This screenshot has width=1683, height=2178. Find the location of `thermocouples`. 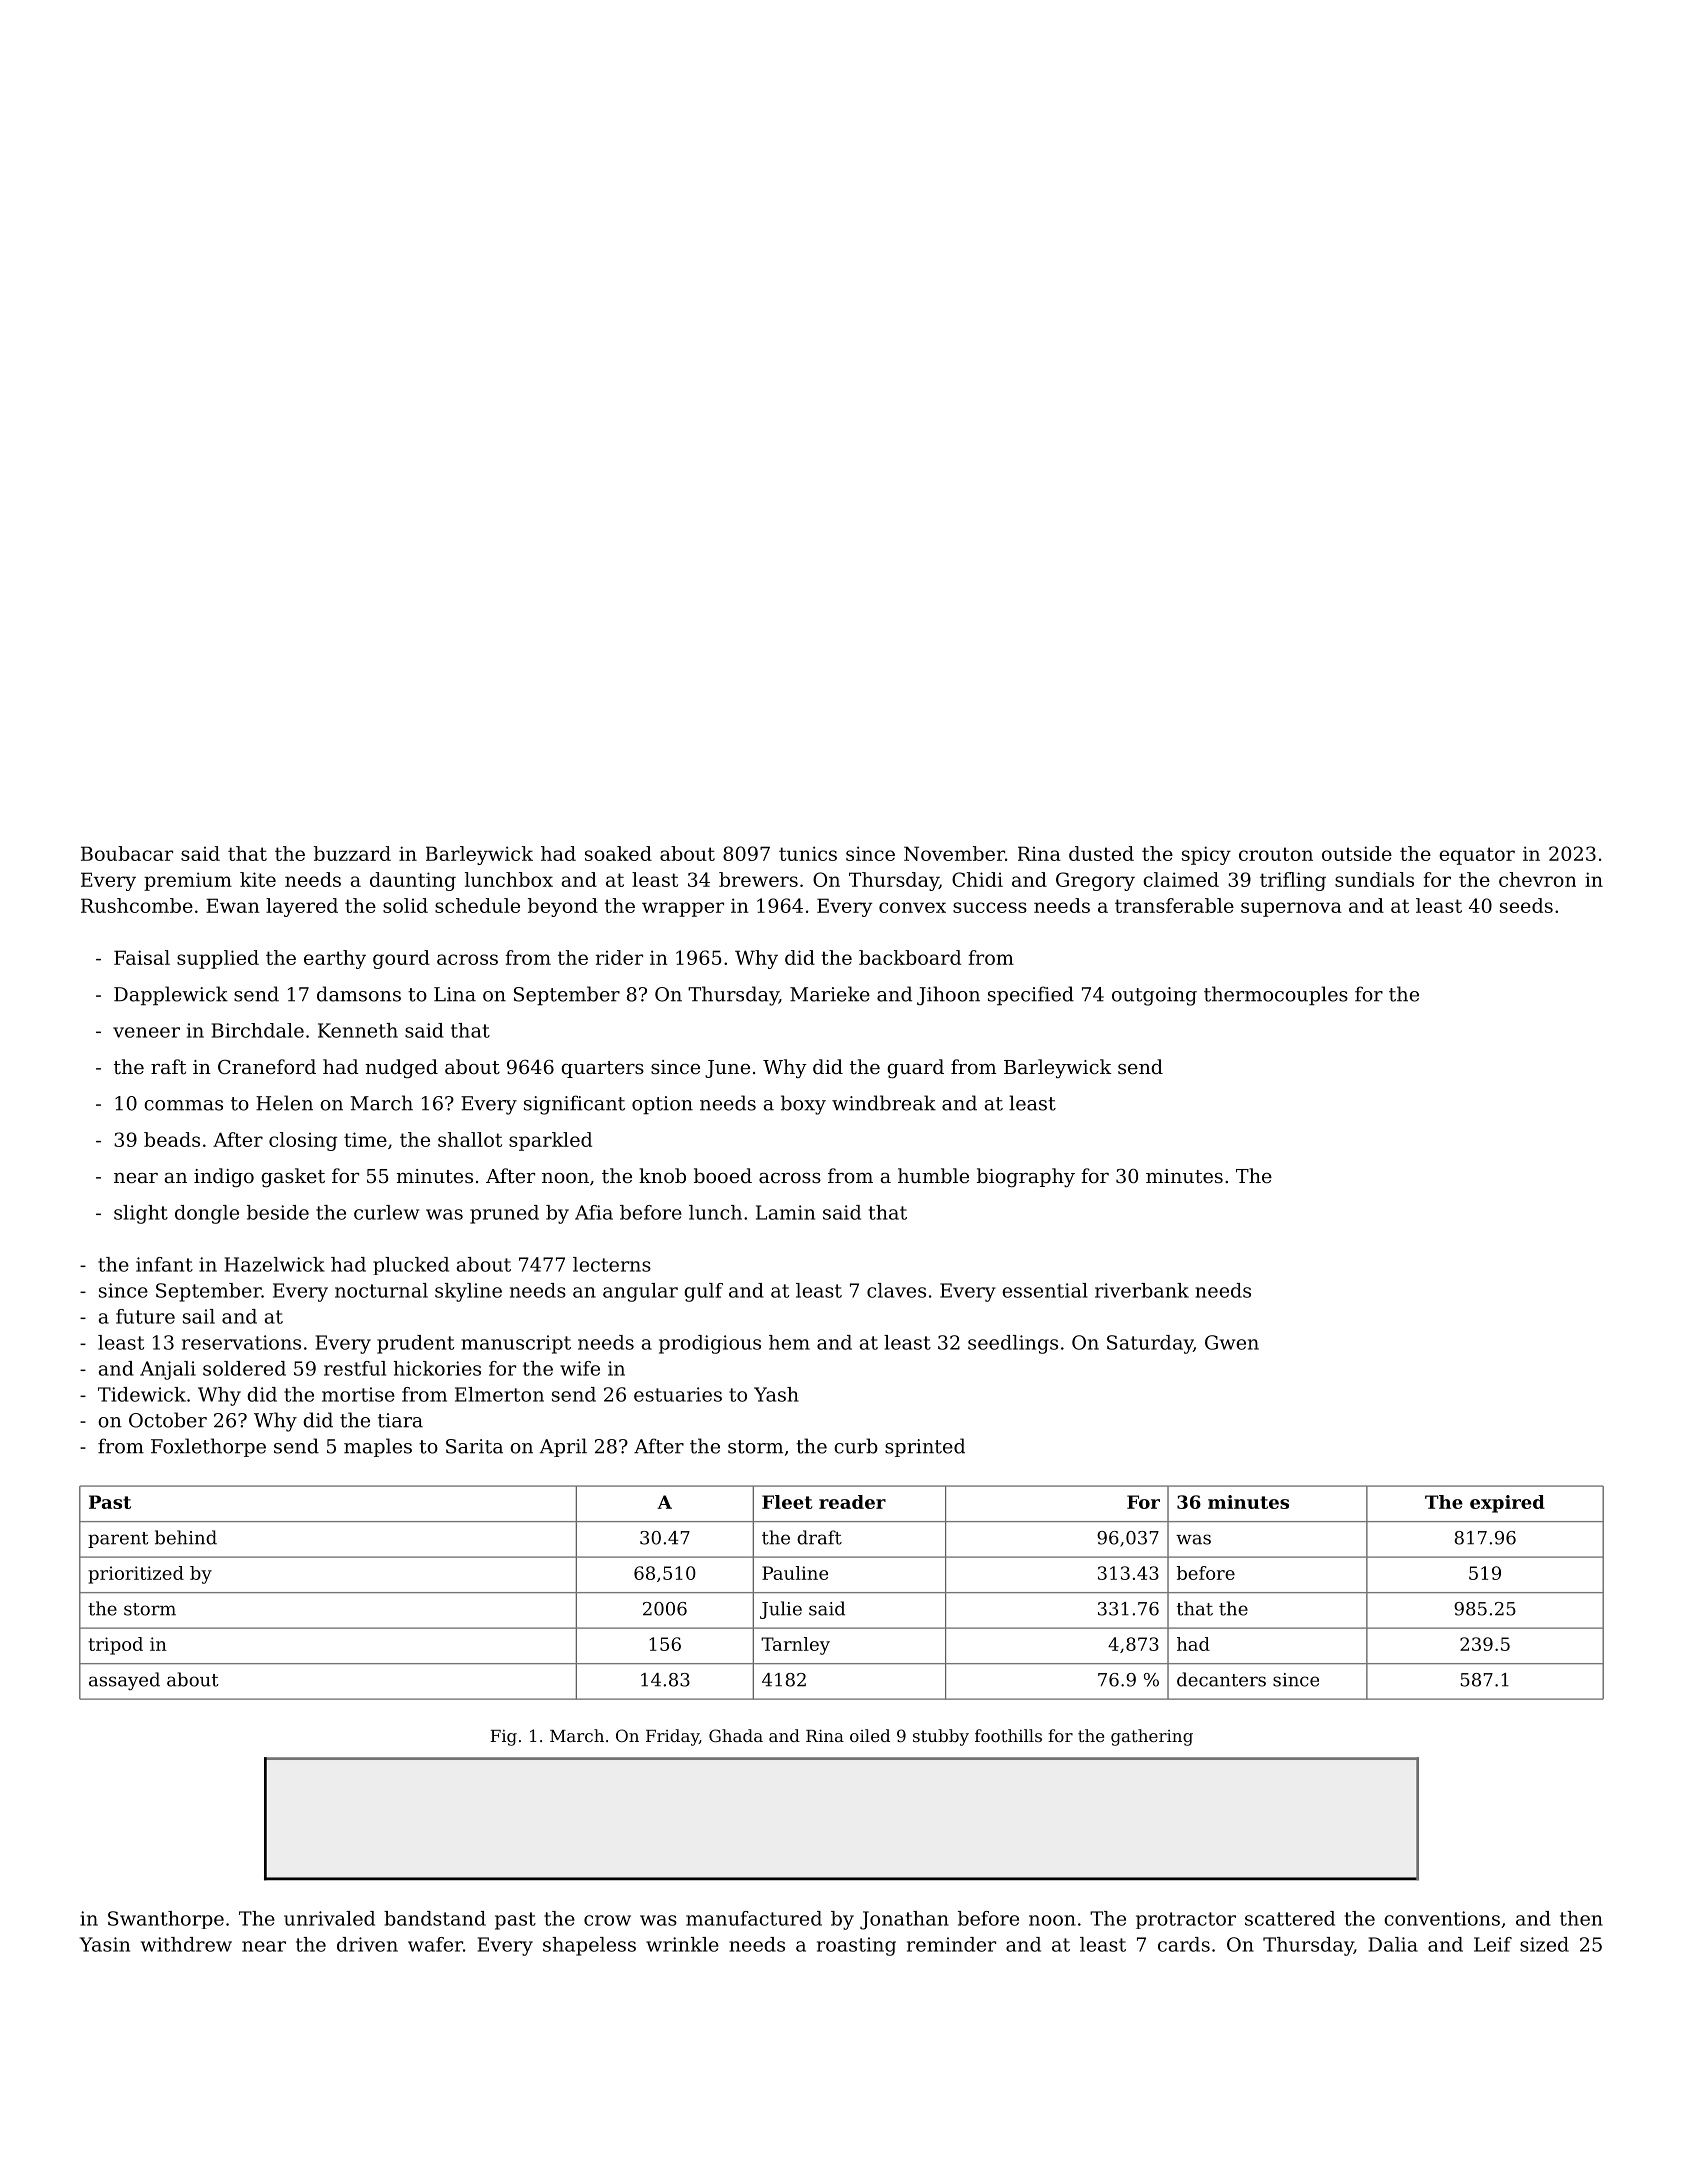

thermocouples is located at coordinates (1276, 996).
